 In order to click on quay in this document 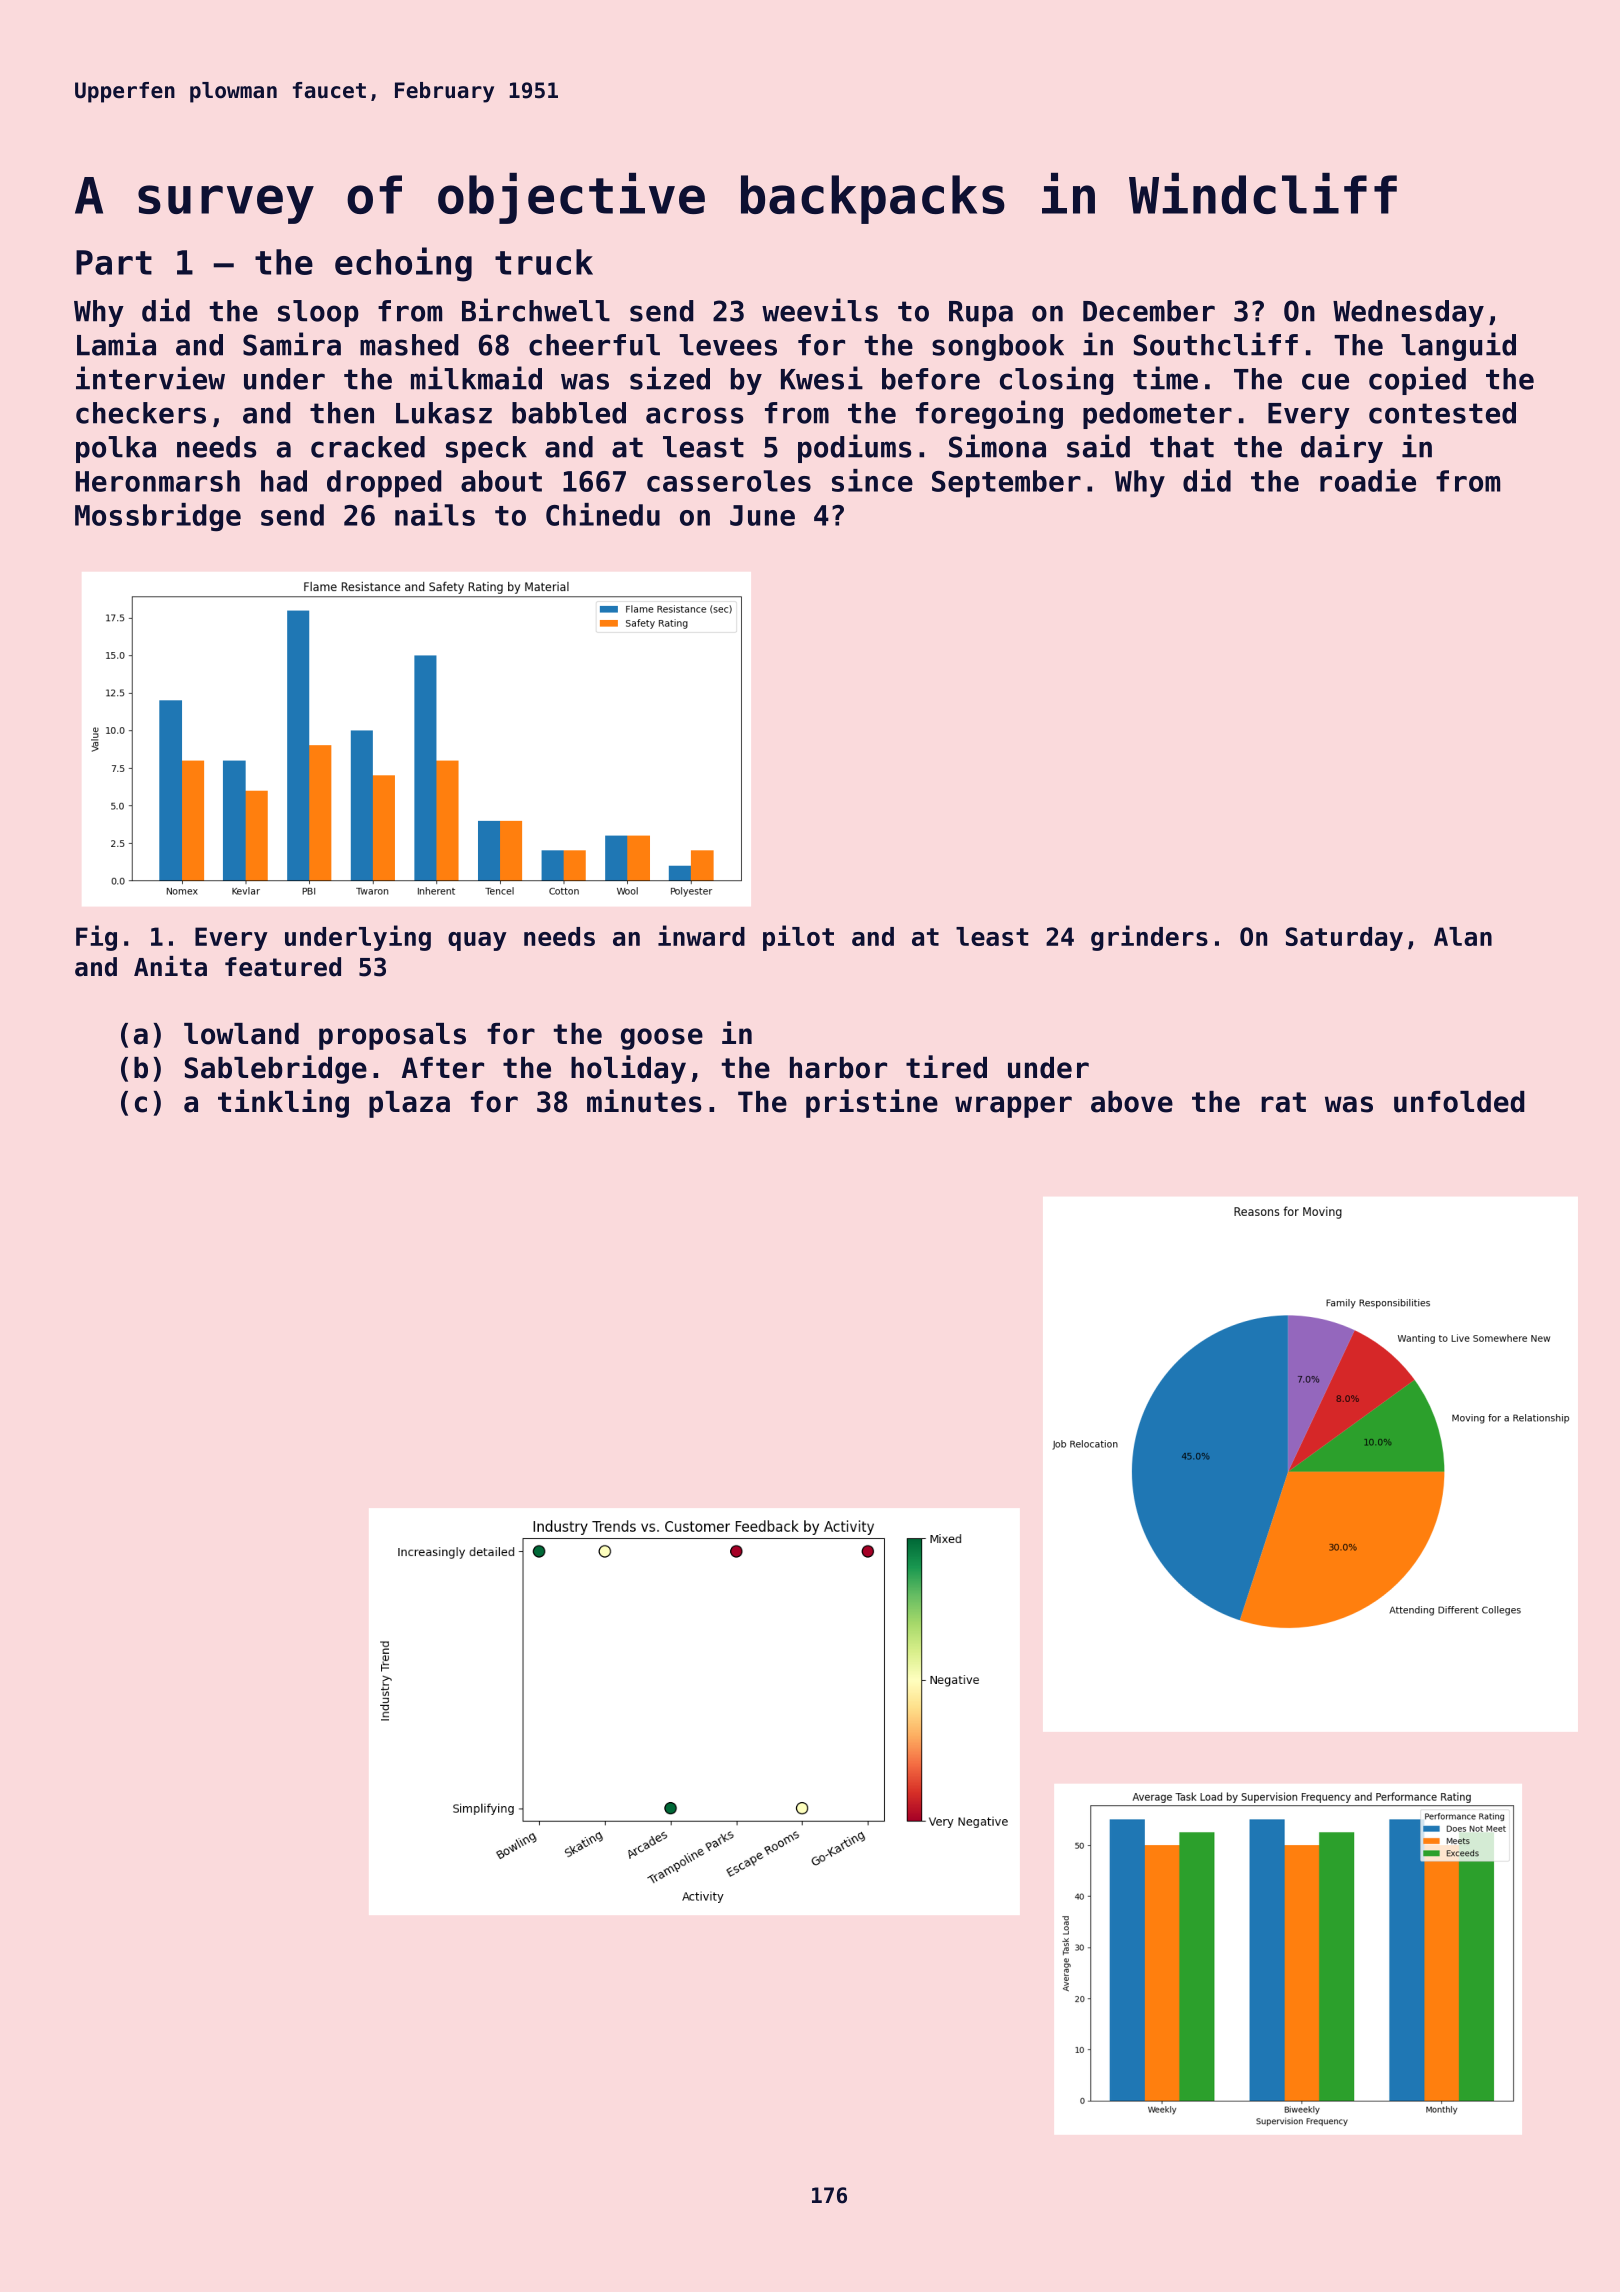, I will do `click(477, 941)`.
